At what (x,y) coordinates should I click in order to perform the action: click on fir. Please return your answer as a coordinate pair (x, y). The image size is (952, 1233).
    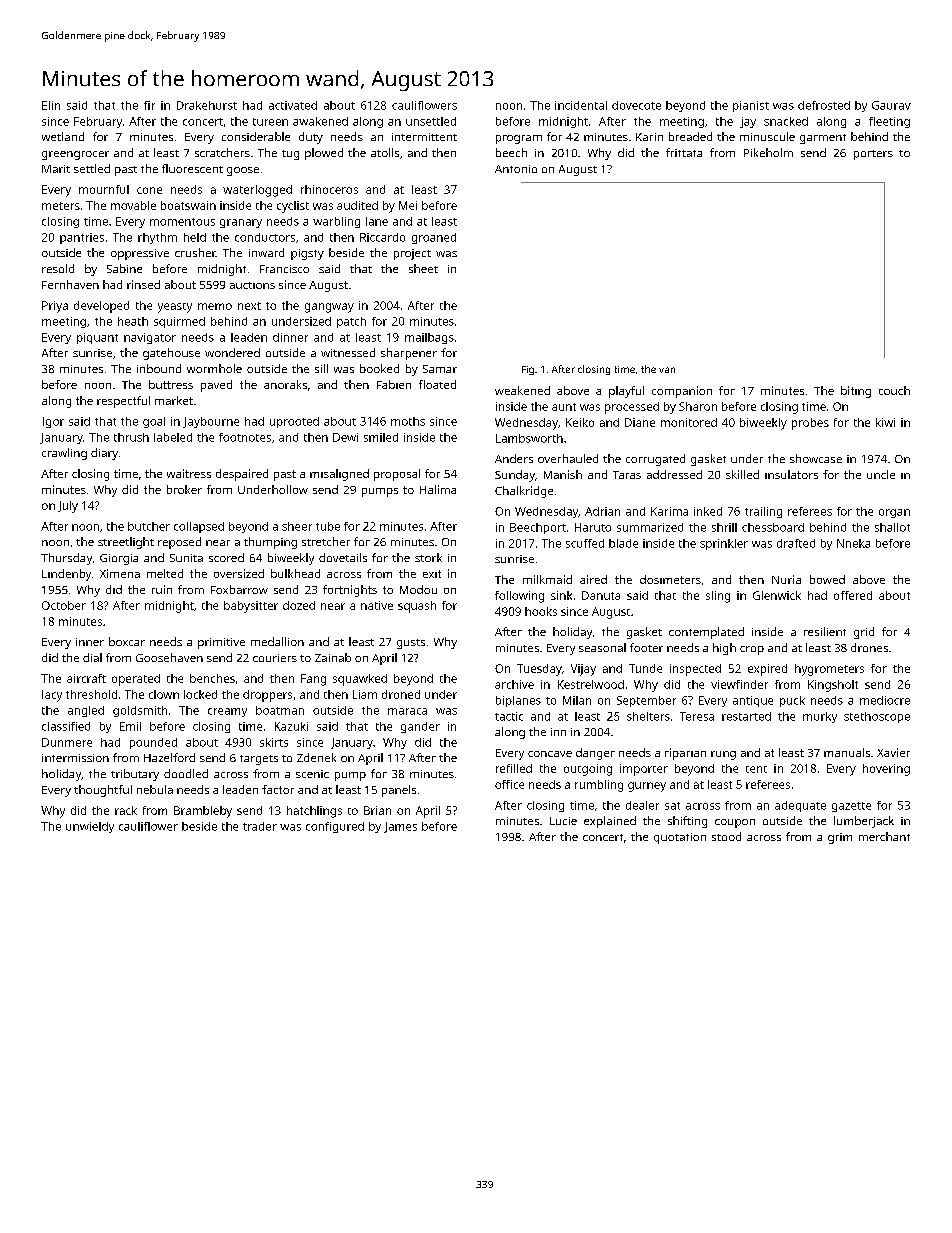
    Looking at the image, I should click on (149, 105).
